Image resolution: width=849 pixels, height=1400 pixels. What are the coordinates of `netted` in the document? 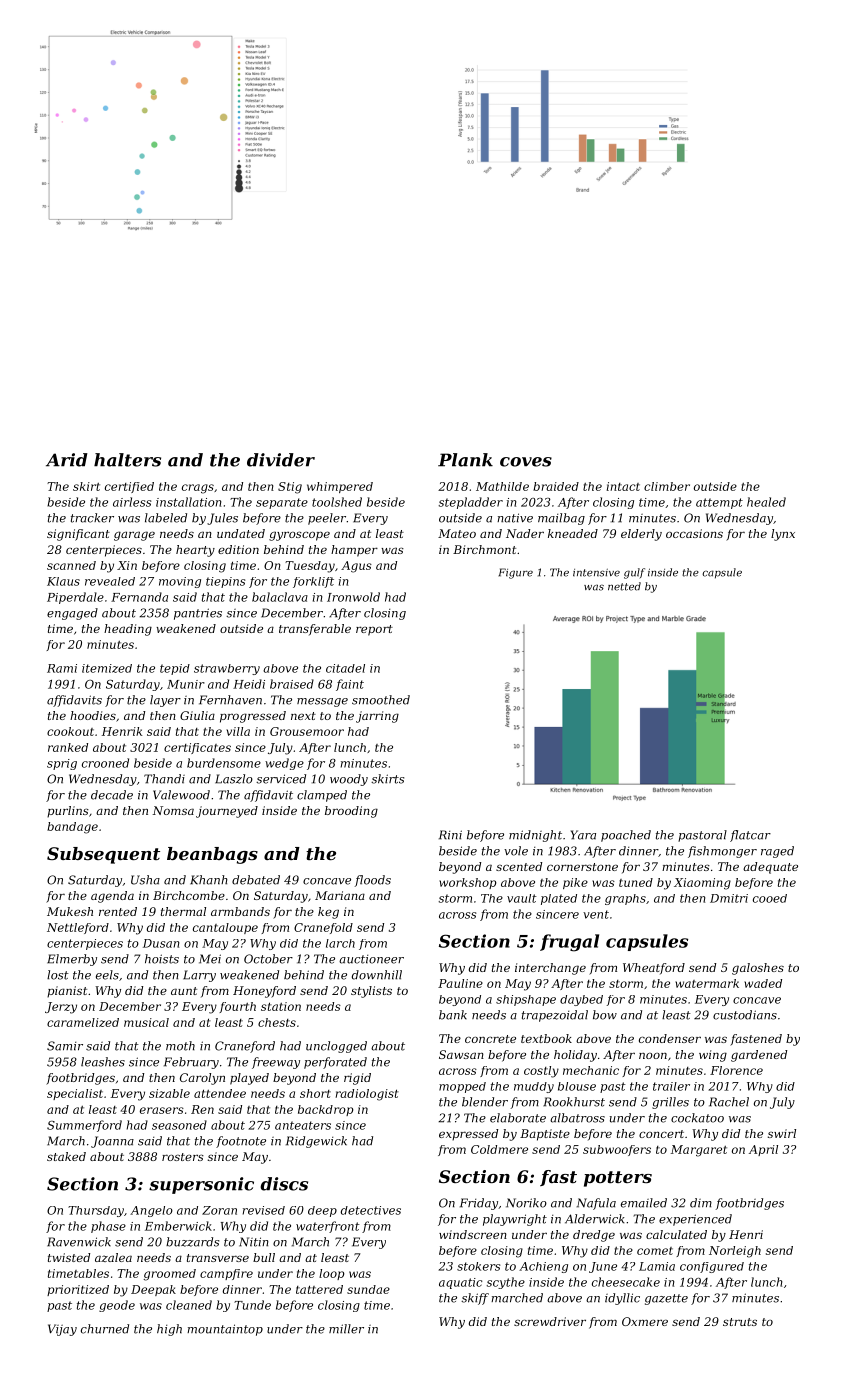 It's located at (624, 586).
